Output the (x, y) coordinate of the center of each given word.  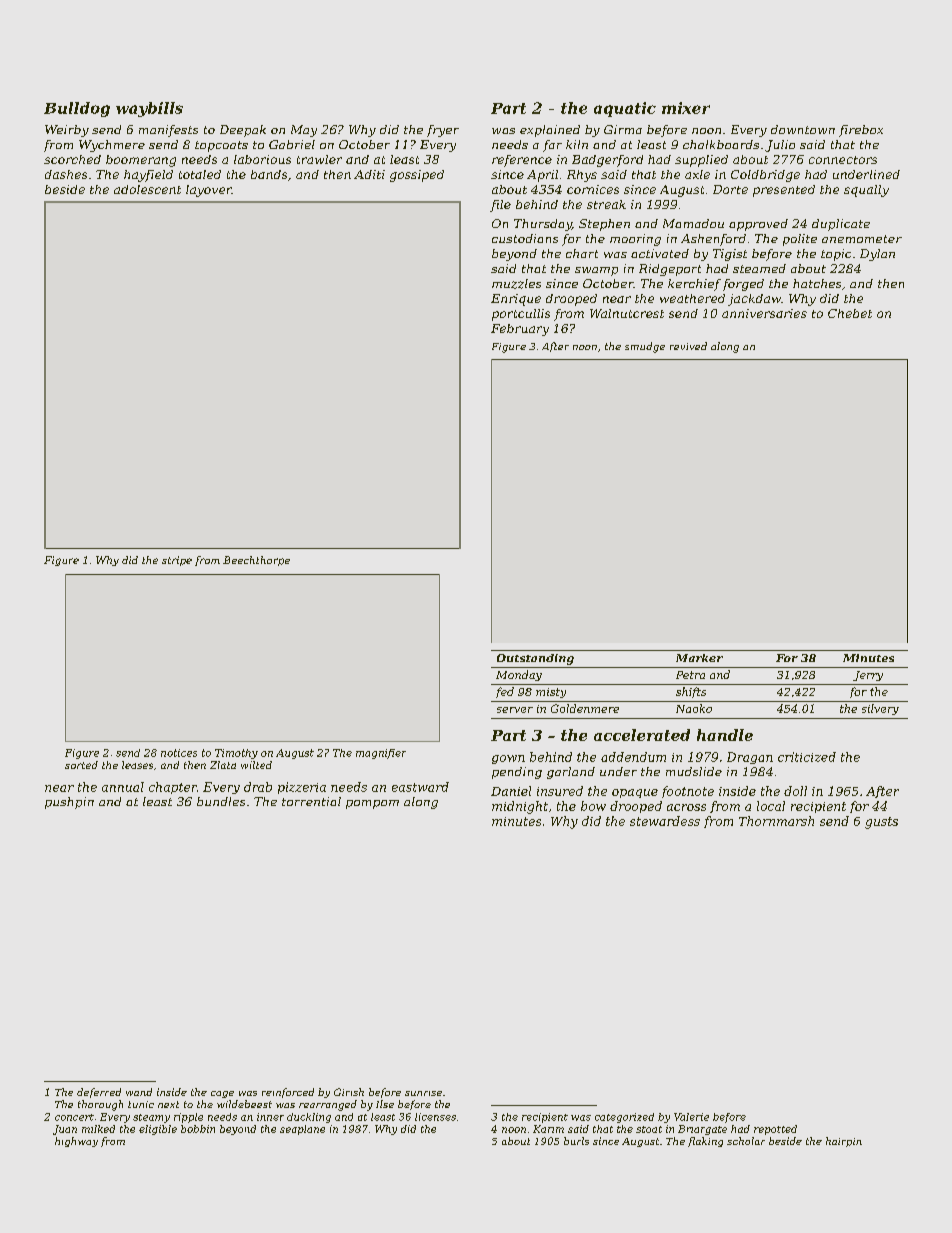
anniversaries (764, 313)
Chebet (850, 313)
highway (76, 1142)
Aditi (369, 174)
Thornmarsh (776, 821)
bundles (221, 801)
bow (593, 806)
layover (209, 191)
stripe (177, 561)
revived (688, 346)
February (520, 330)
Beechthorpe (256, 561)
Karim (548, 1129)
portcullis (521, 315)
